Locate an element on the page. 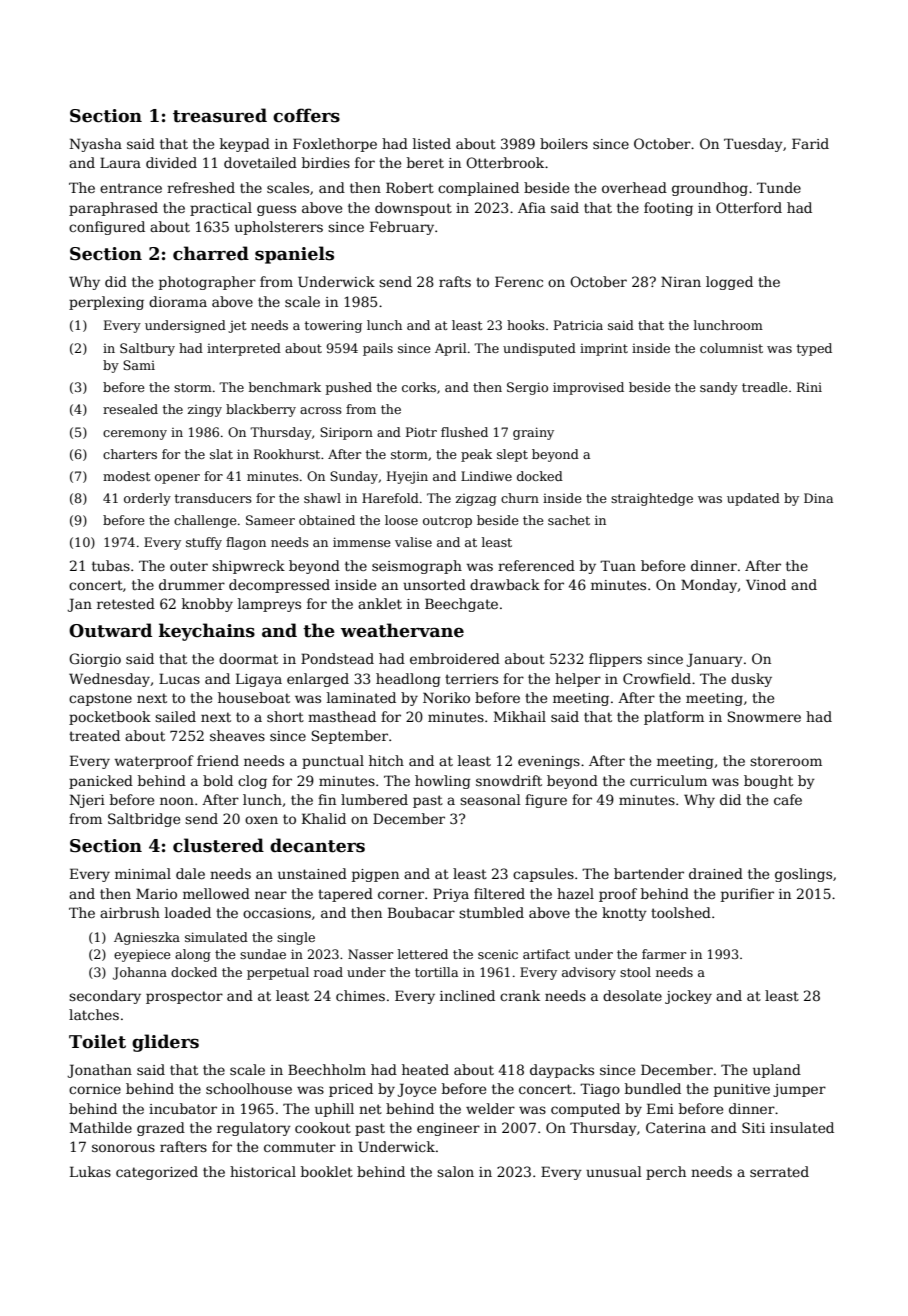 This document has width=908, height=1316. grainy is located at coordinates (533, 433).
